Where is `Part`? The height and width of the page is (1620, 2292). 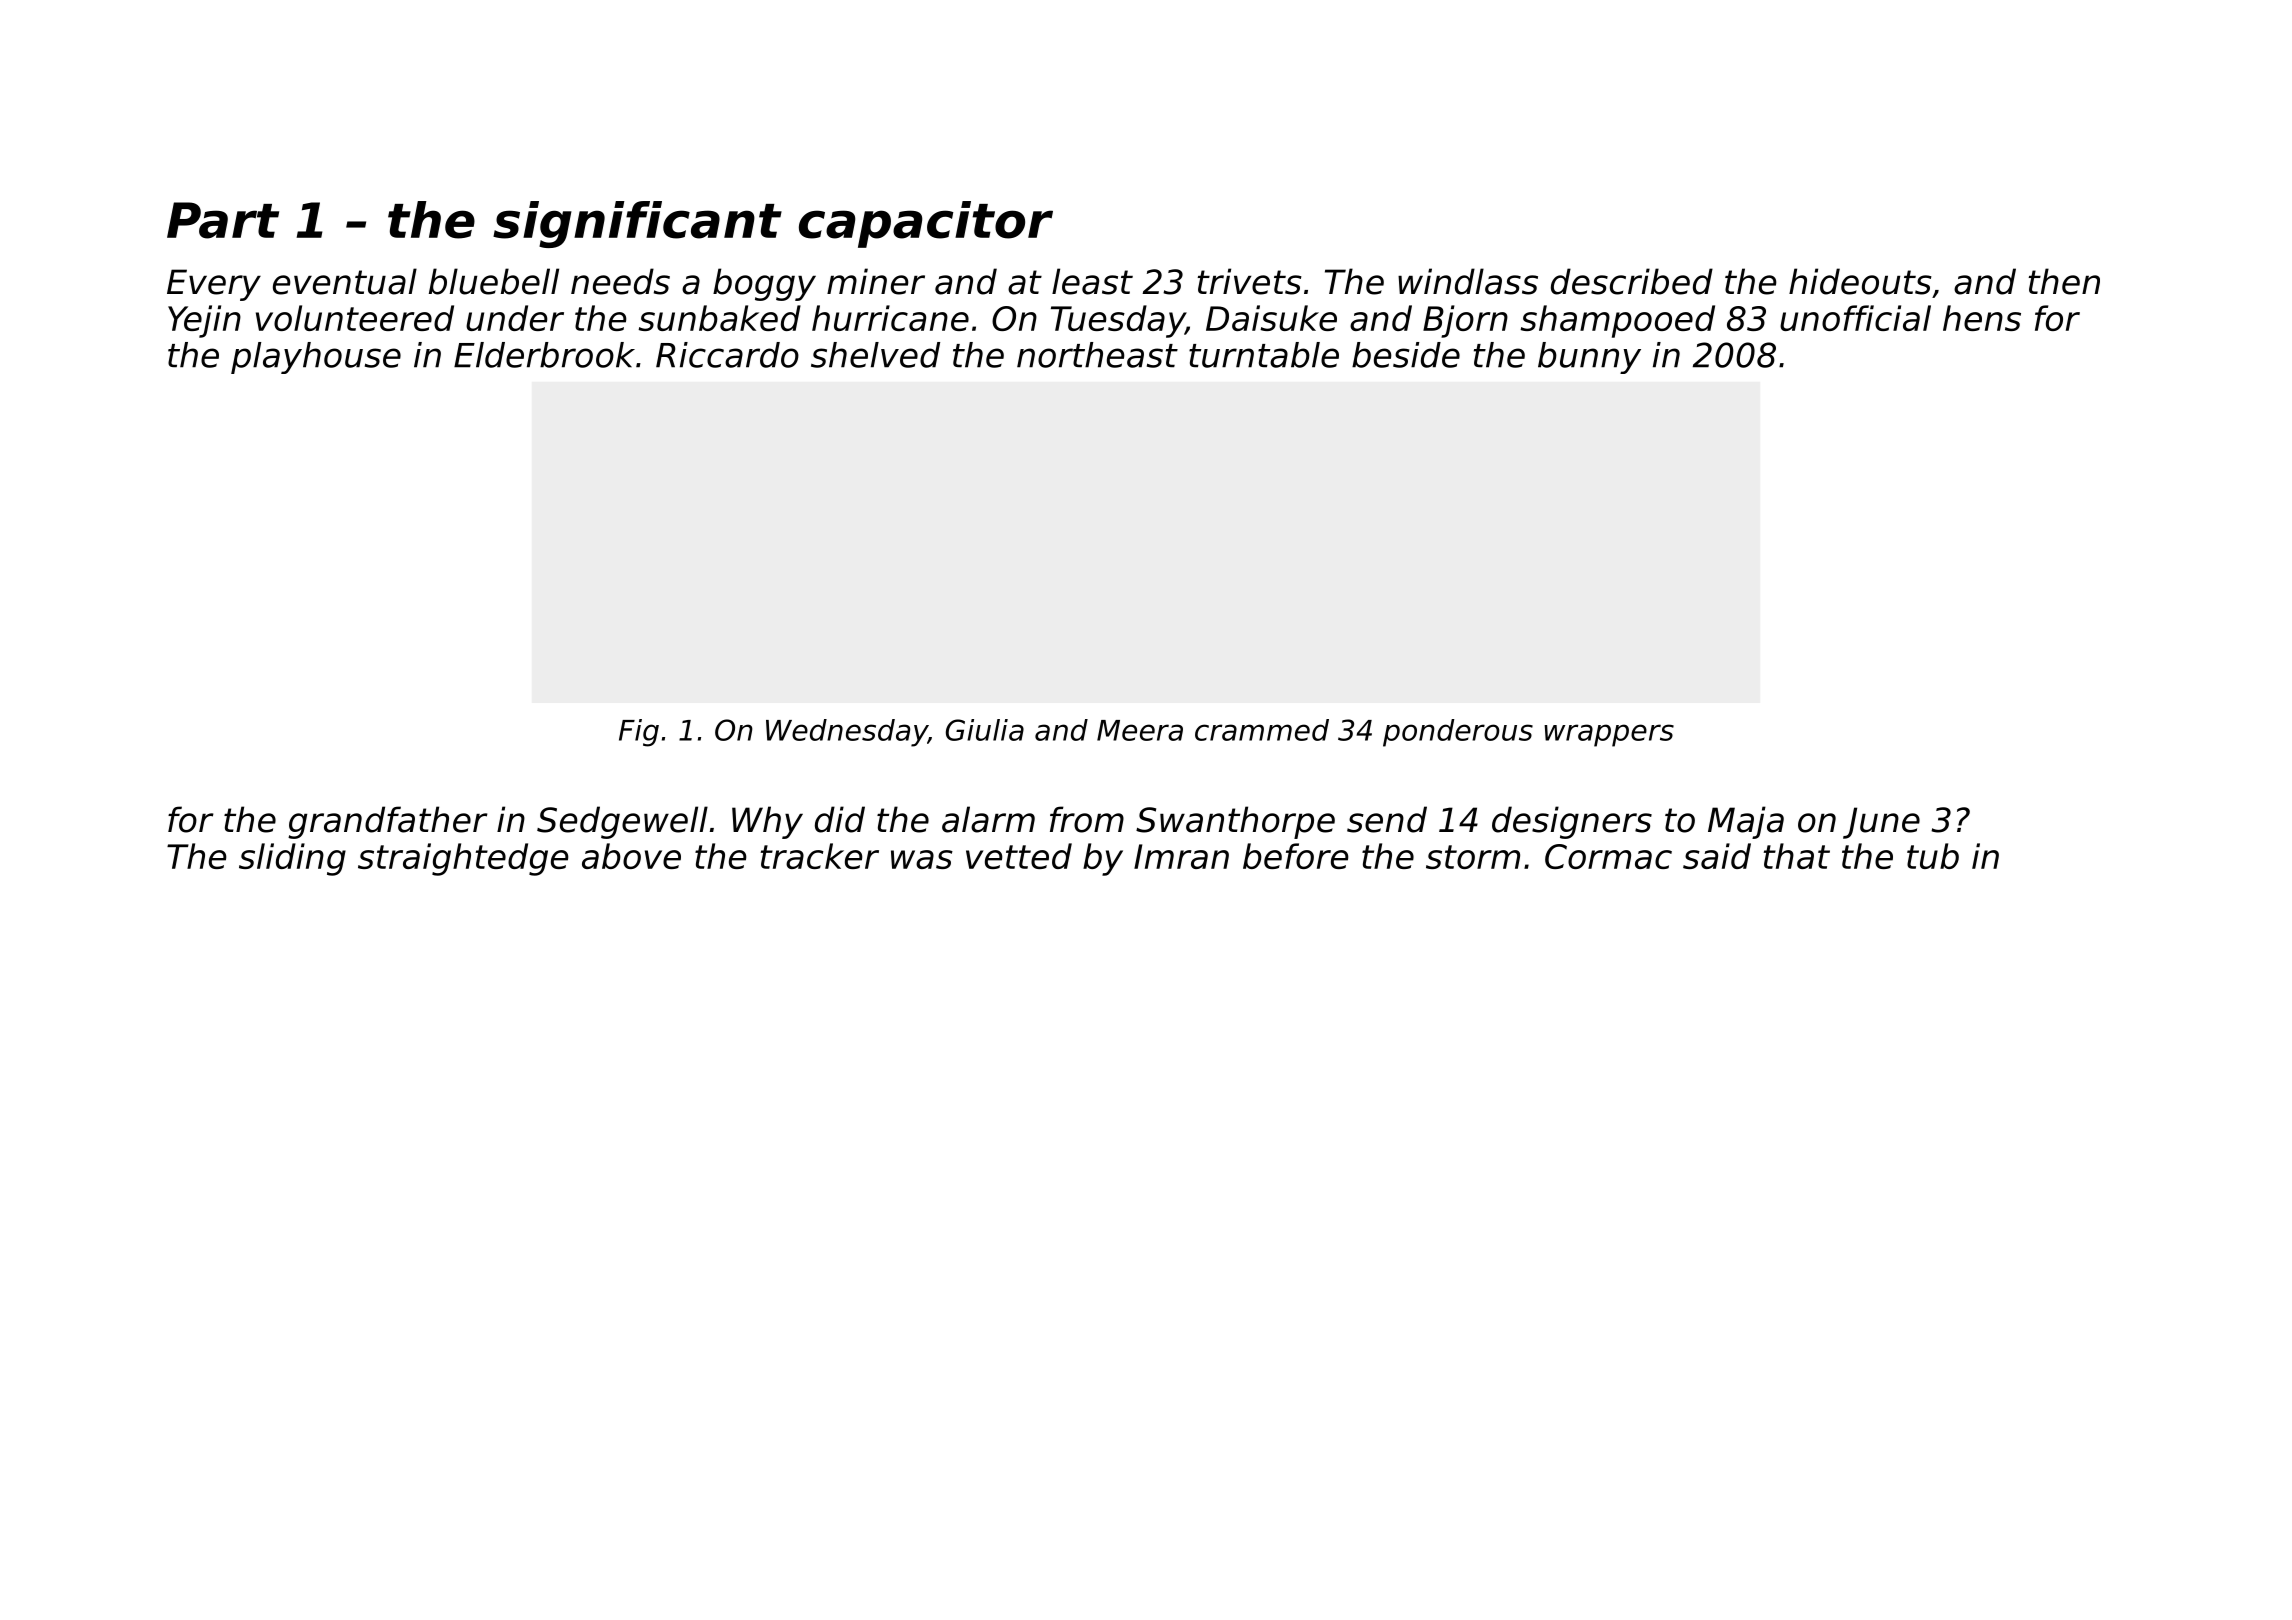
Part is located at coordinates (223, 220).
